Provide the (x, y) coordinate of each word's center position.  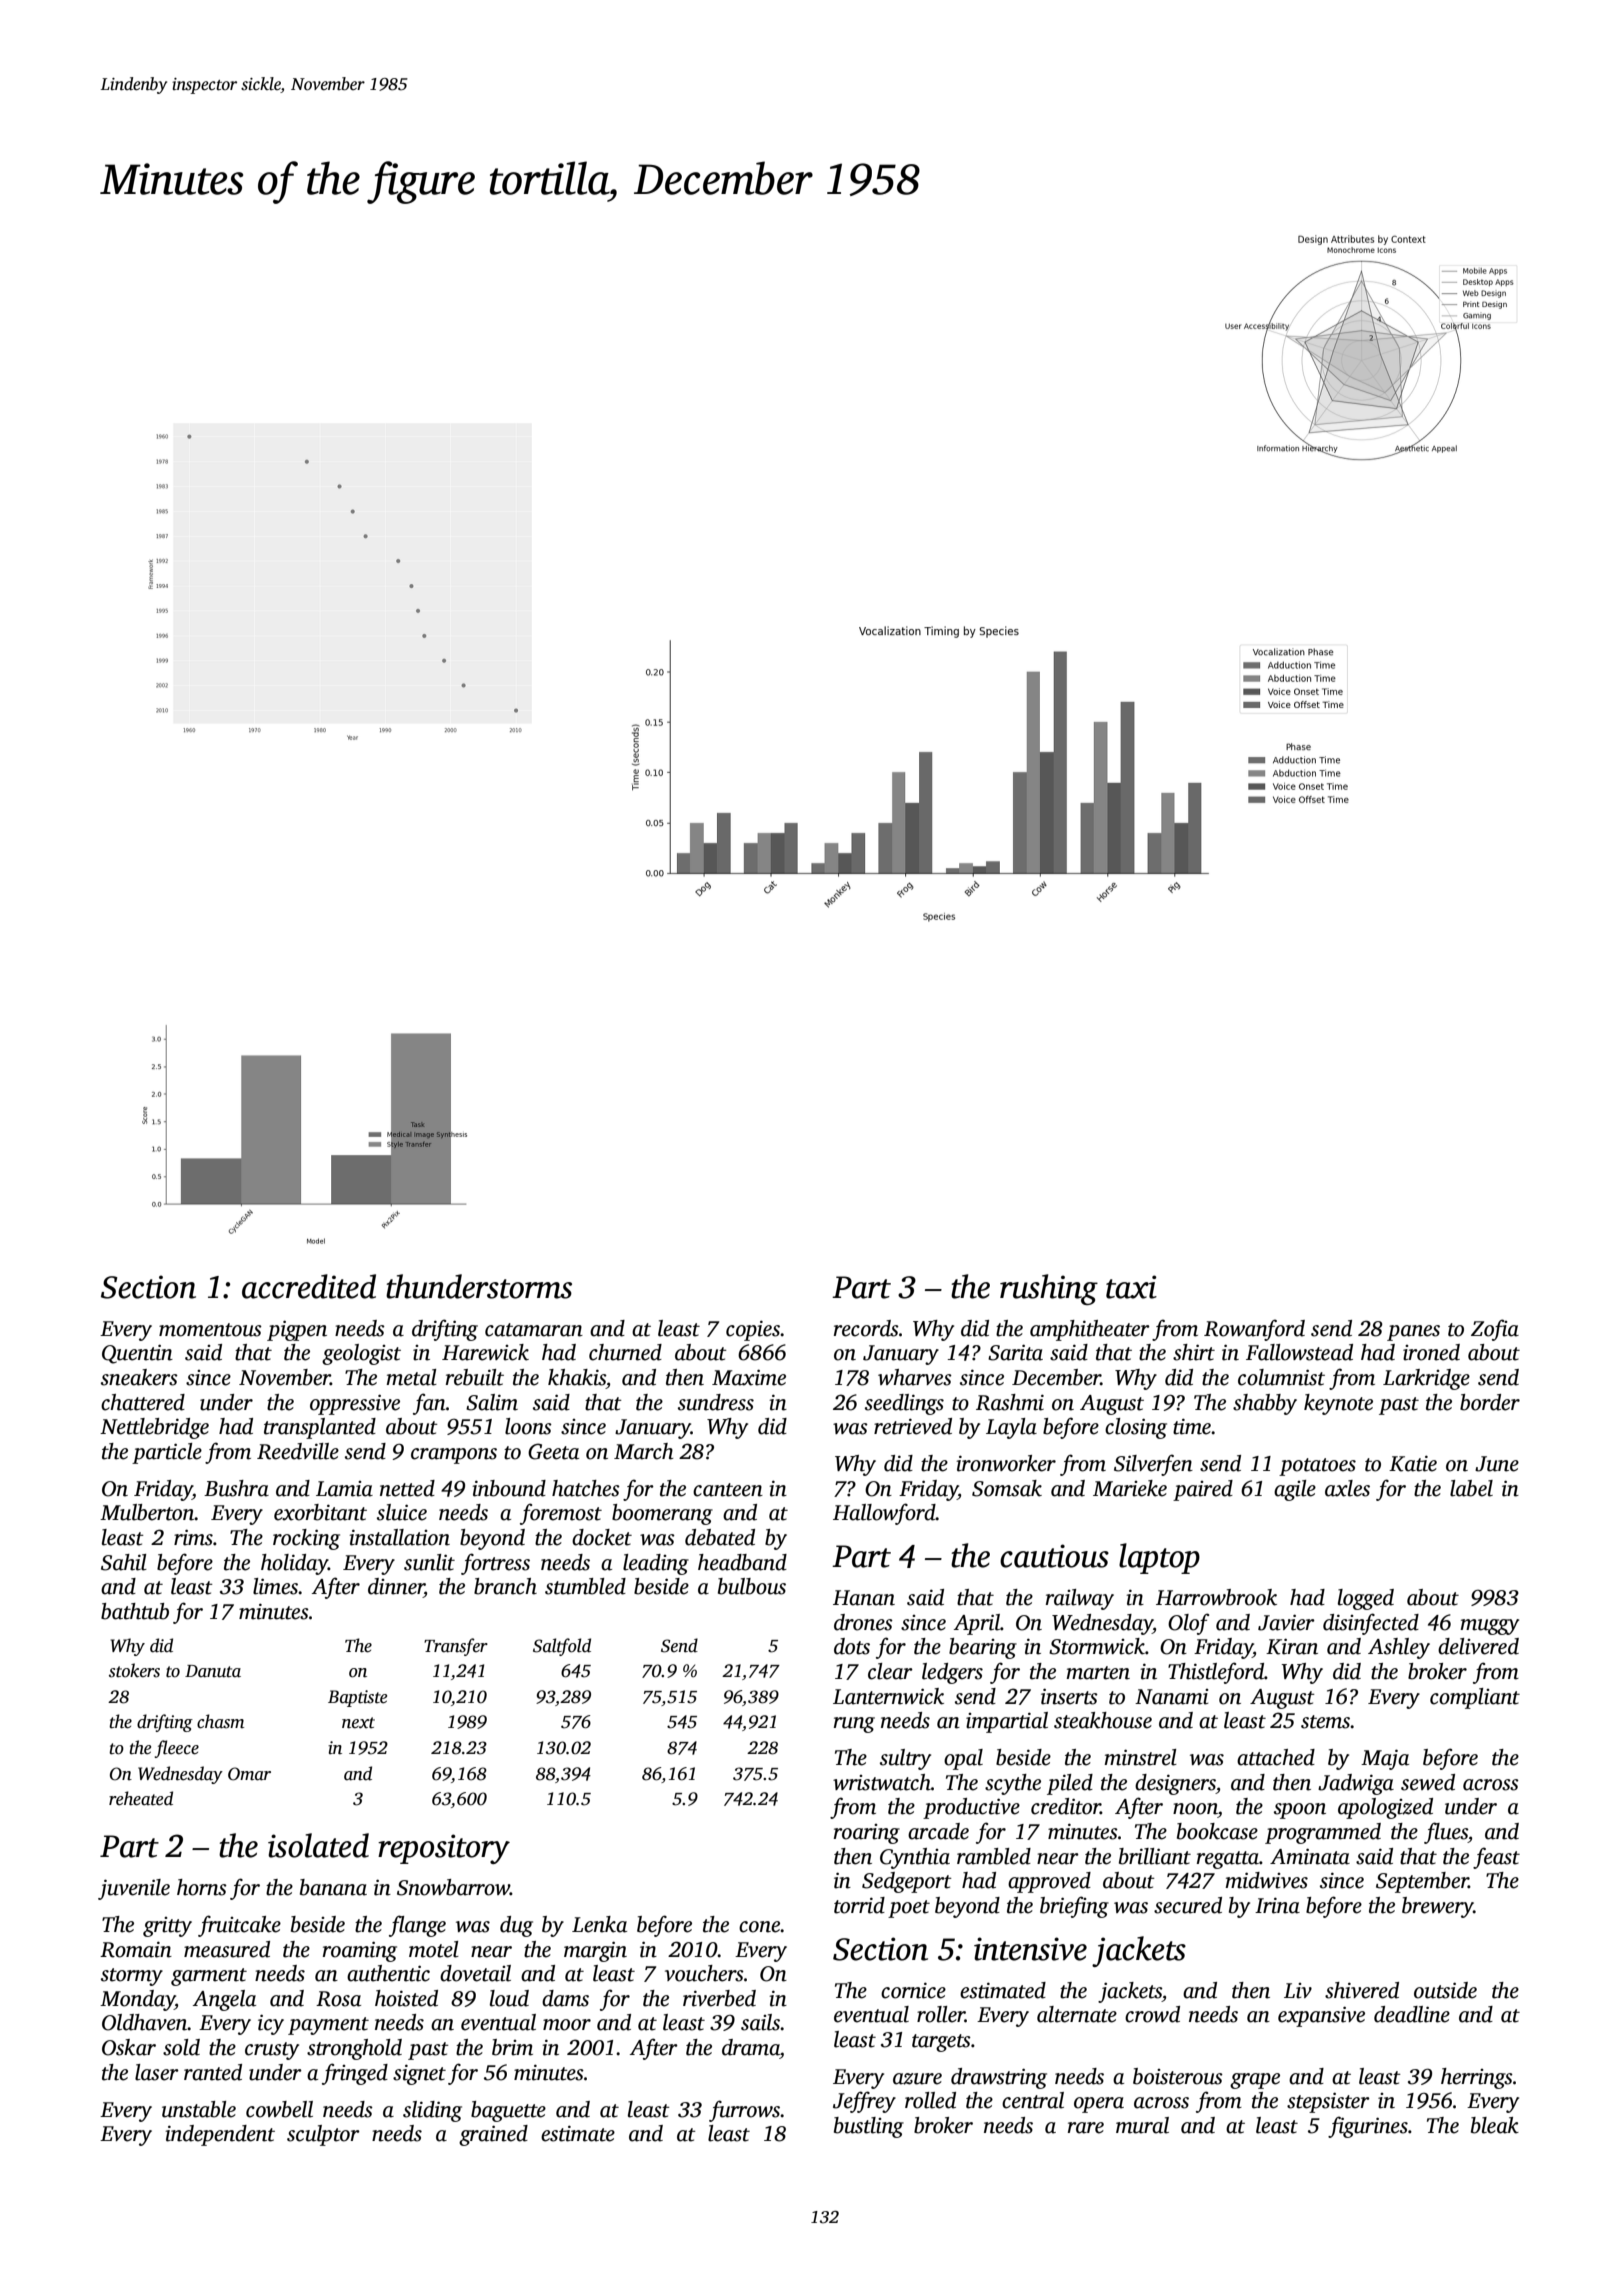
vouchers (704, 1973)
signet (419, 2074)
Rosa (338, 1999)
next (358, 1723)
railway (1080, 1599)
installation (399, 1537)
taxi (1131, 1287)
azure (917, 2079)
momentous (210, 1330)
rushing (1049, 1289)
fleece (176, 1749)
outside (1445, 1990)
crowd (1152, 2014)
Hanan (864, 1598)
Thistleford (1216, 1673)
